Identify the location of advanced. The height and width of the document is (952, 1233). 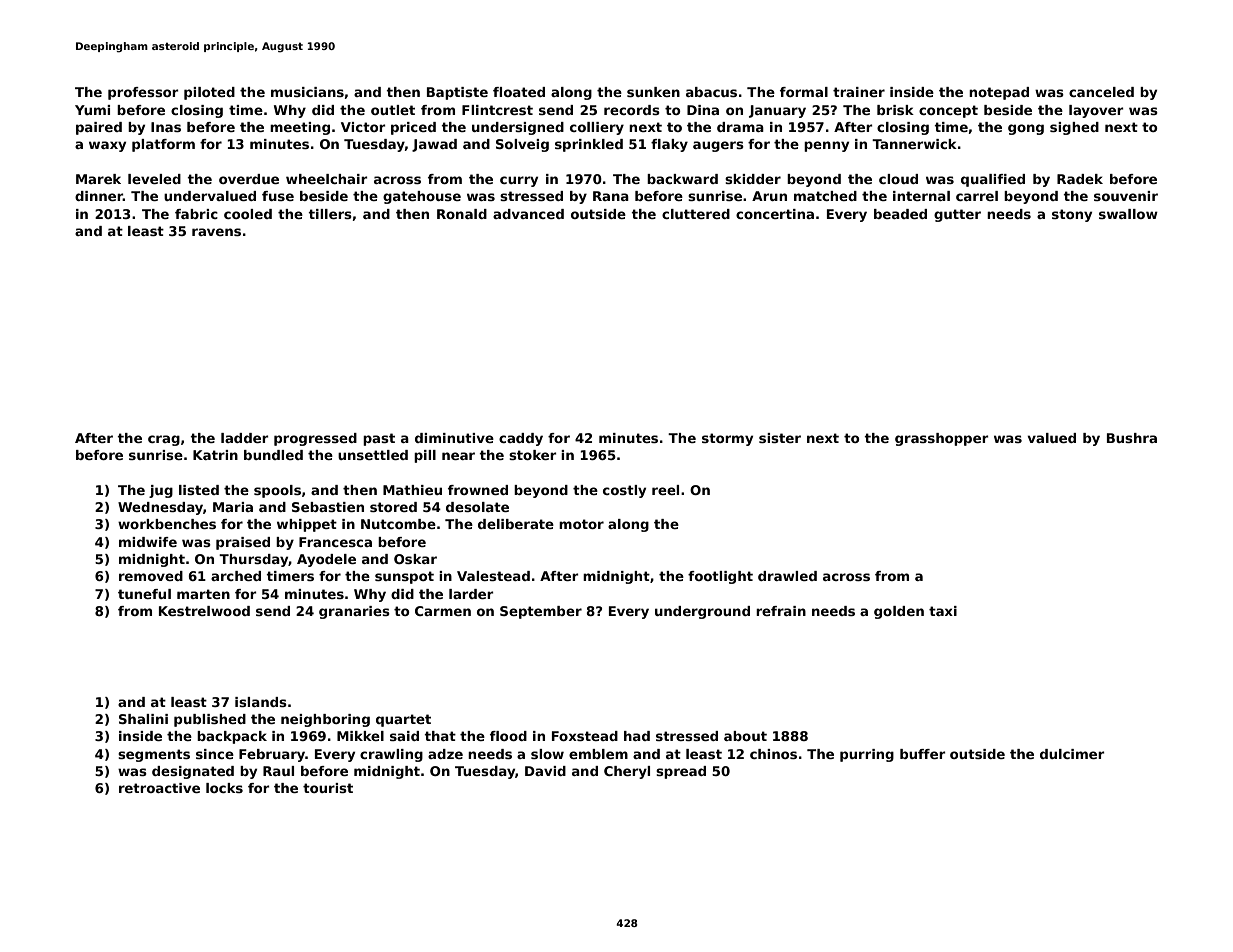
(528, 214).
